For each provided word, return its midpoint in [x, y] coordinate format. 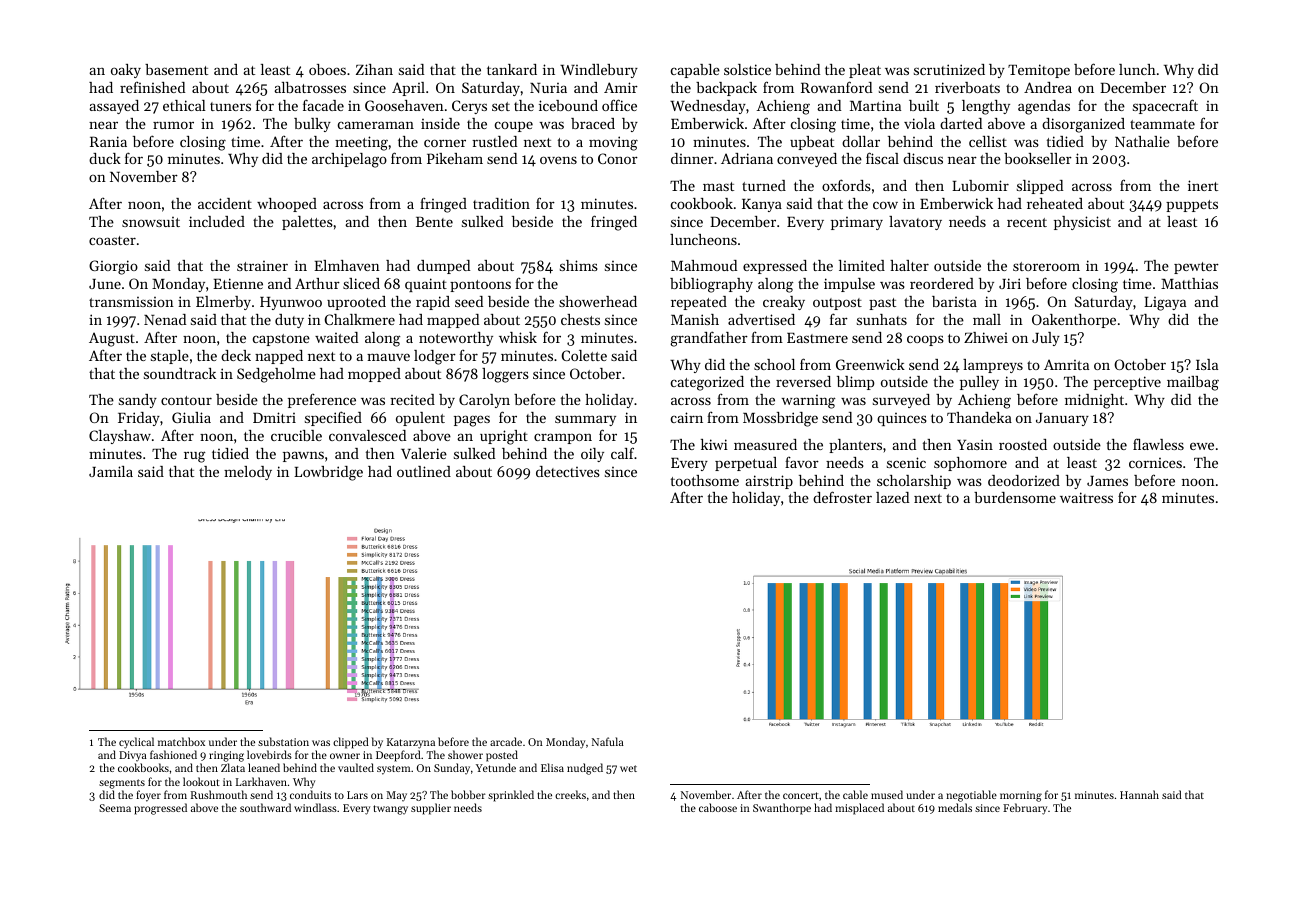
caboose [718, 807]
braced [593, 123]
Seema [115, 808]
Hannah [1139, 794]
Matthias [1189, 283]
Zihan [374, 69]
